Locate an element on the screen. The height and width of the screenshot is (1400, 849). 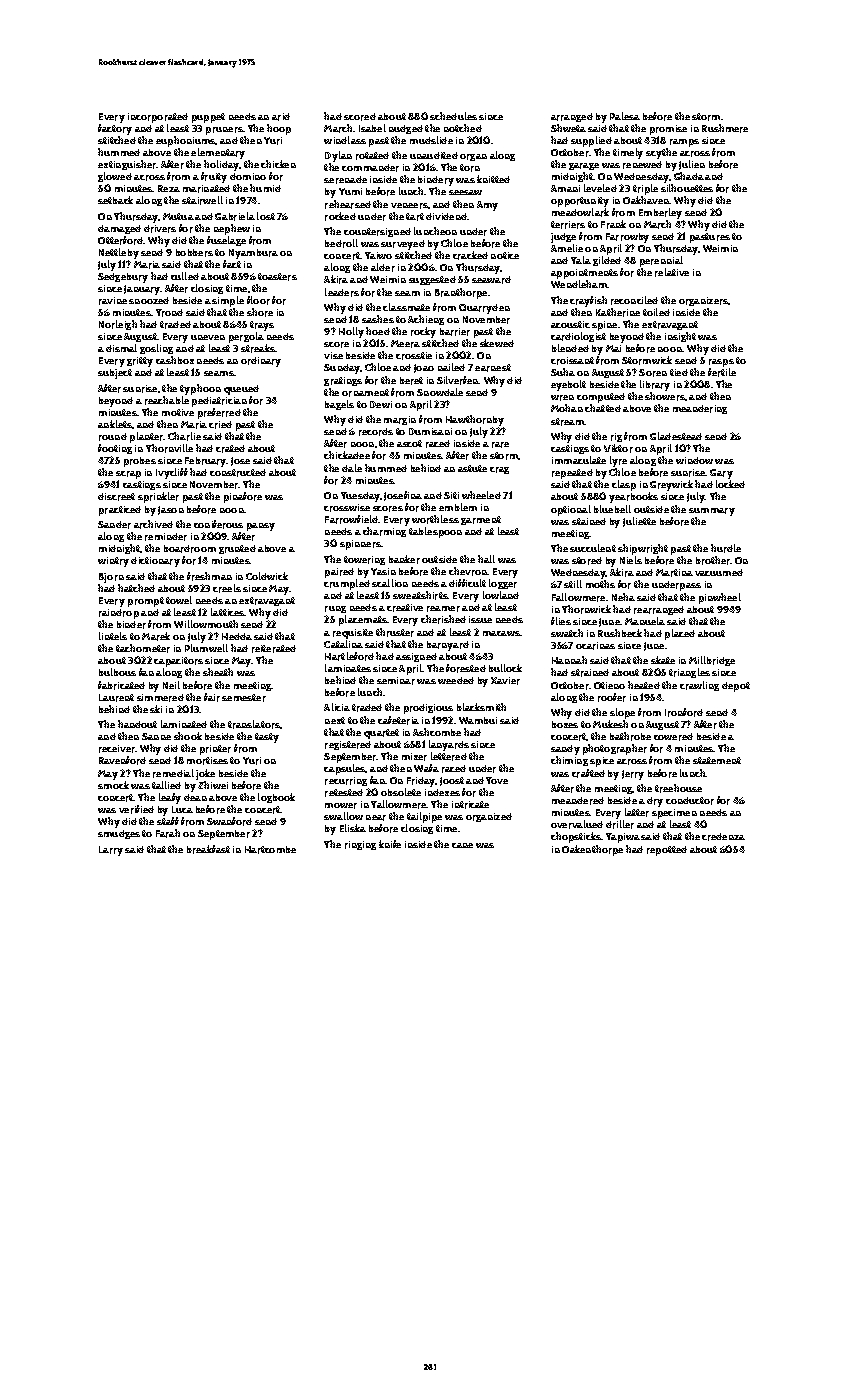
credenza is located at coordinates (723, 837).
